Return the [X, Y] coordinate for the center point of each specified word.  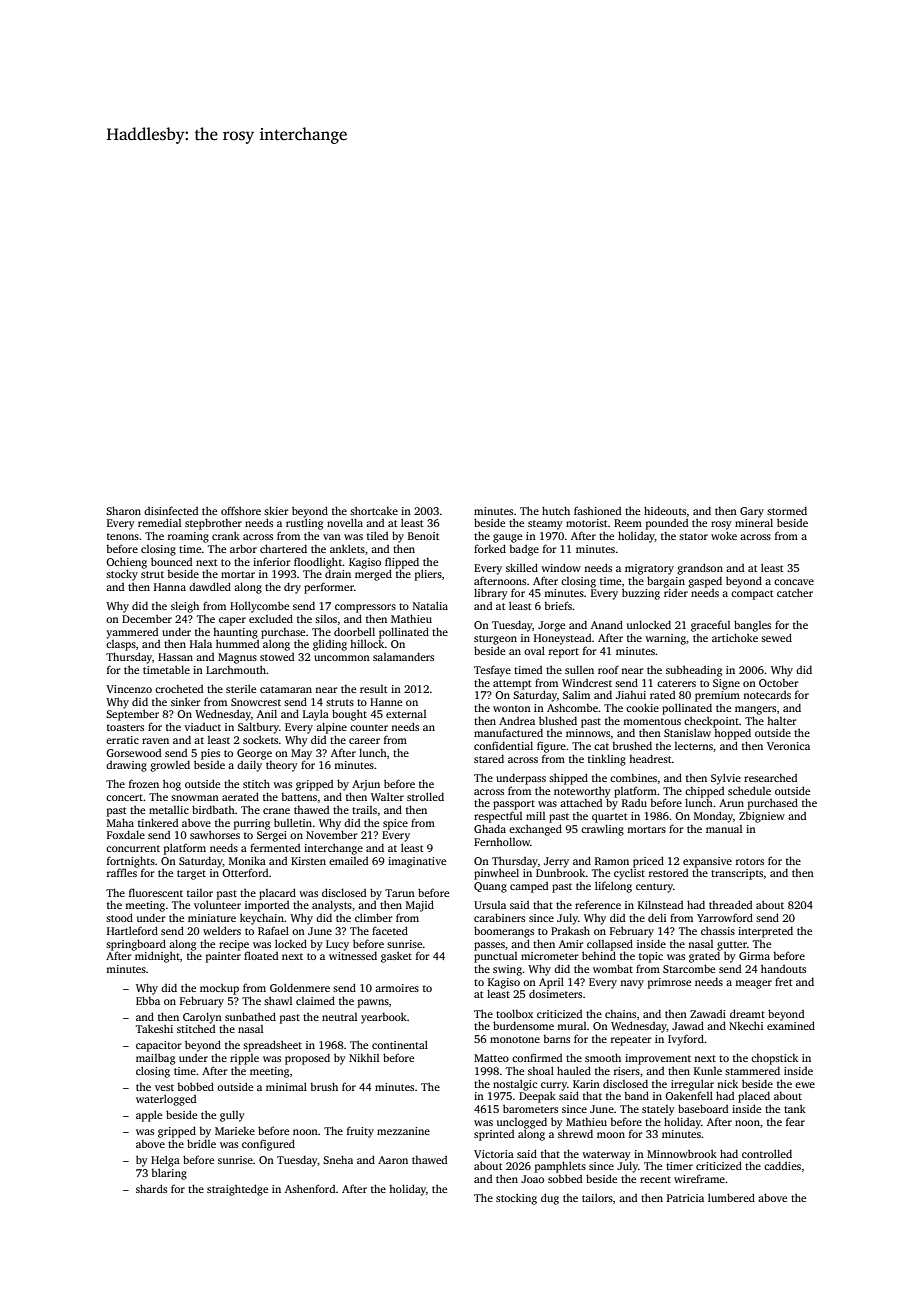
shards [151, 1188]
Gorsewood [133, 753]
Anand [607, 624]
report [564, 653]
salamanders [403, 656]
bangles [752, 626]
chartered [283, 548]
